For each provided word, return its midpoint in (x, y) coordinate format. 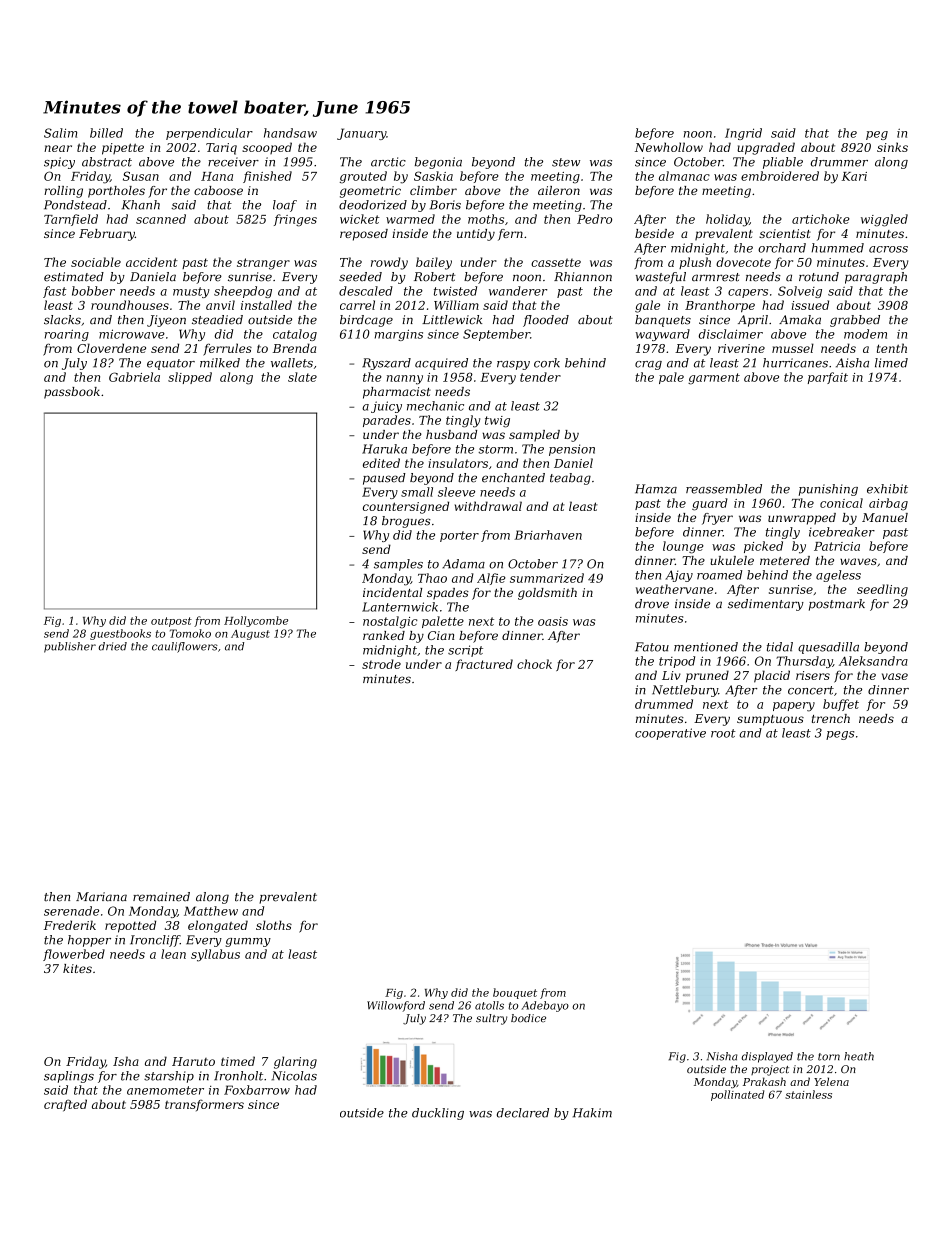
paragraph (876, 278)
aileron (559, 190)
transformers (204, 1105)
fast (55, 292)
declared (523, 1113)
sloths (274, 925)
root (723, 733)
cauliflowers (185, 647)
